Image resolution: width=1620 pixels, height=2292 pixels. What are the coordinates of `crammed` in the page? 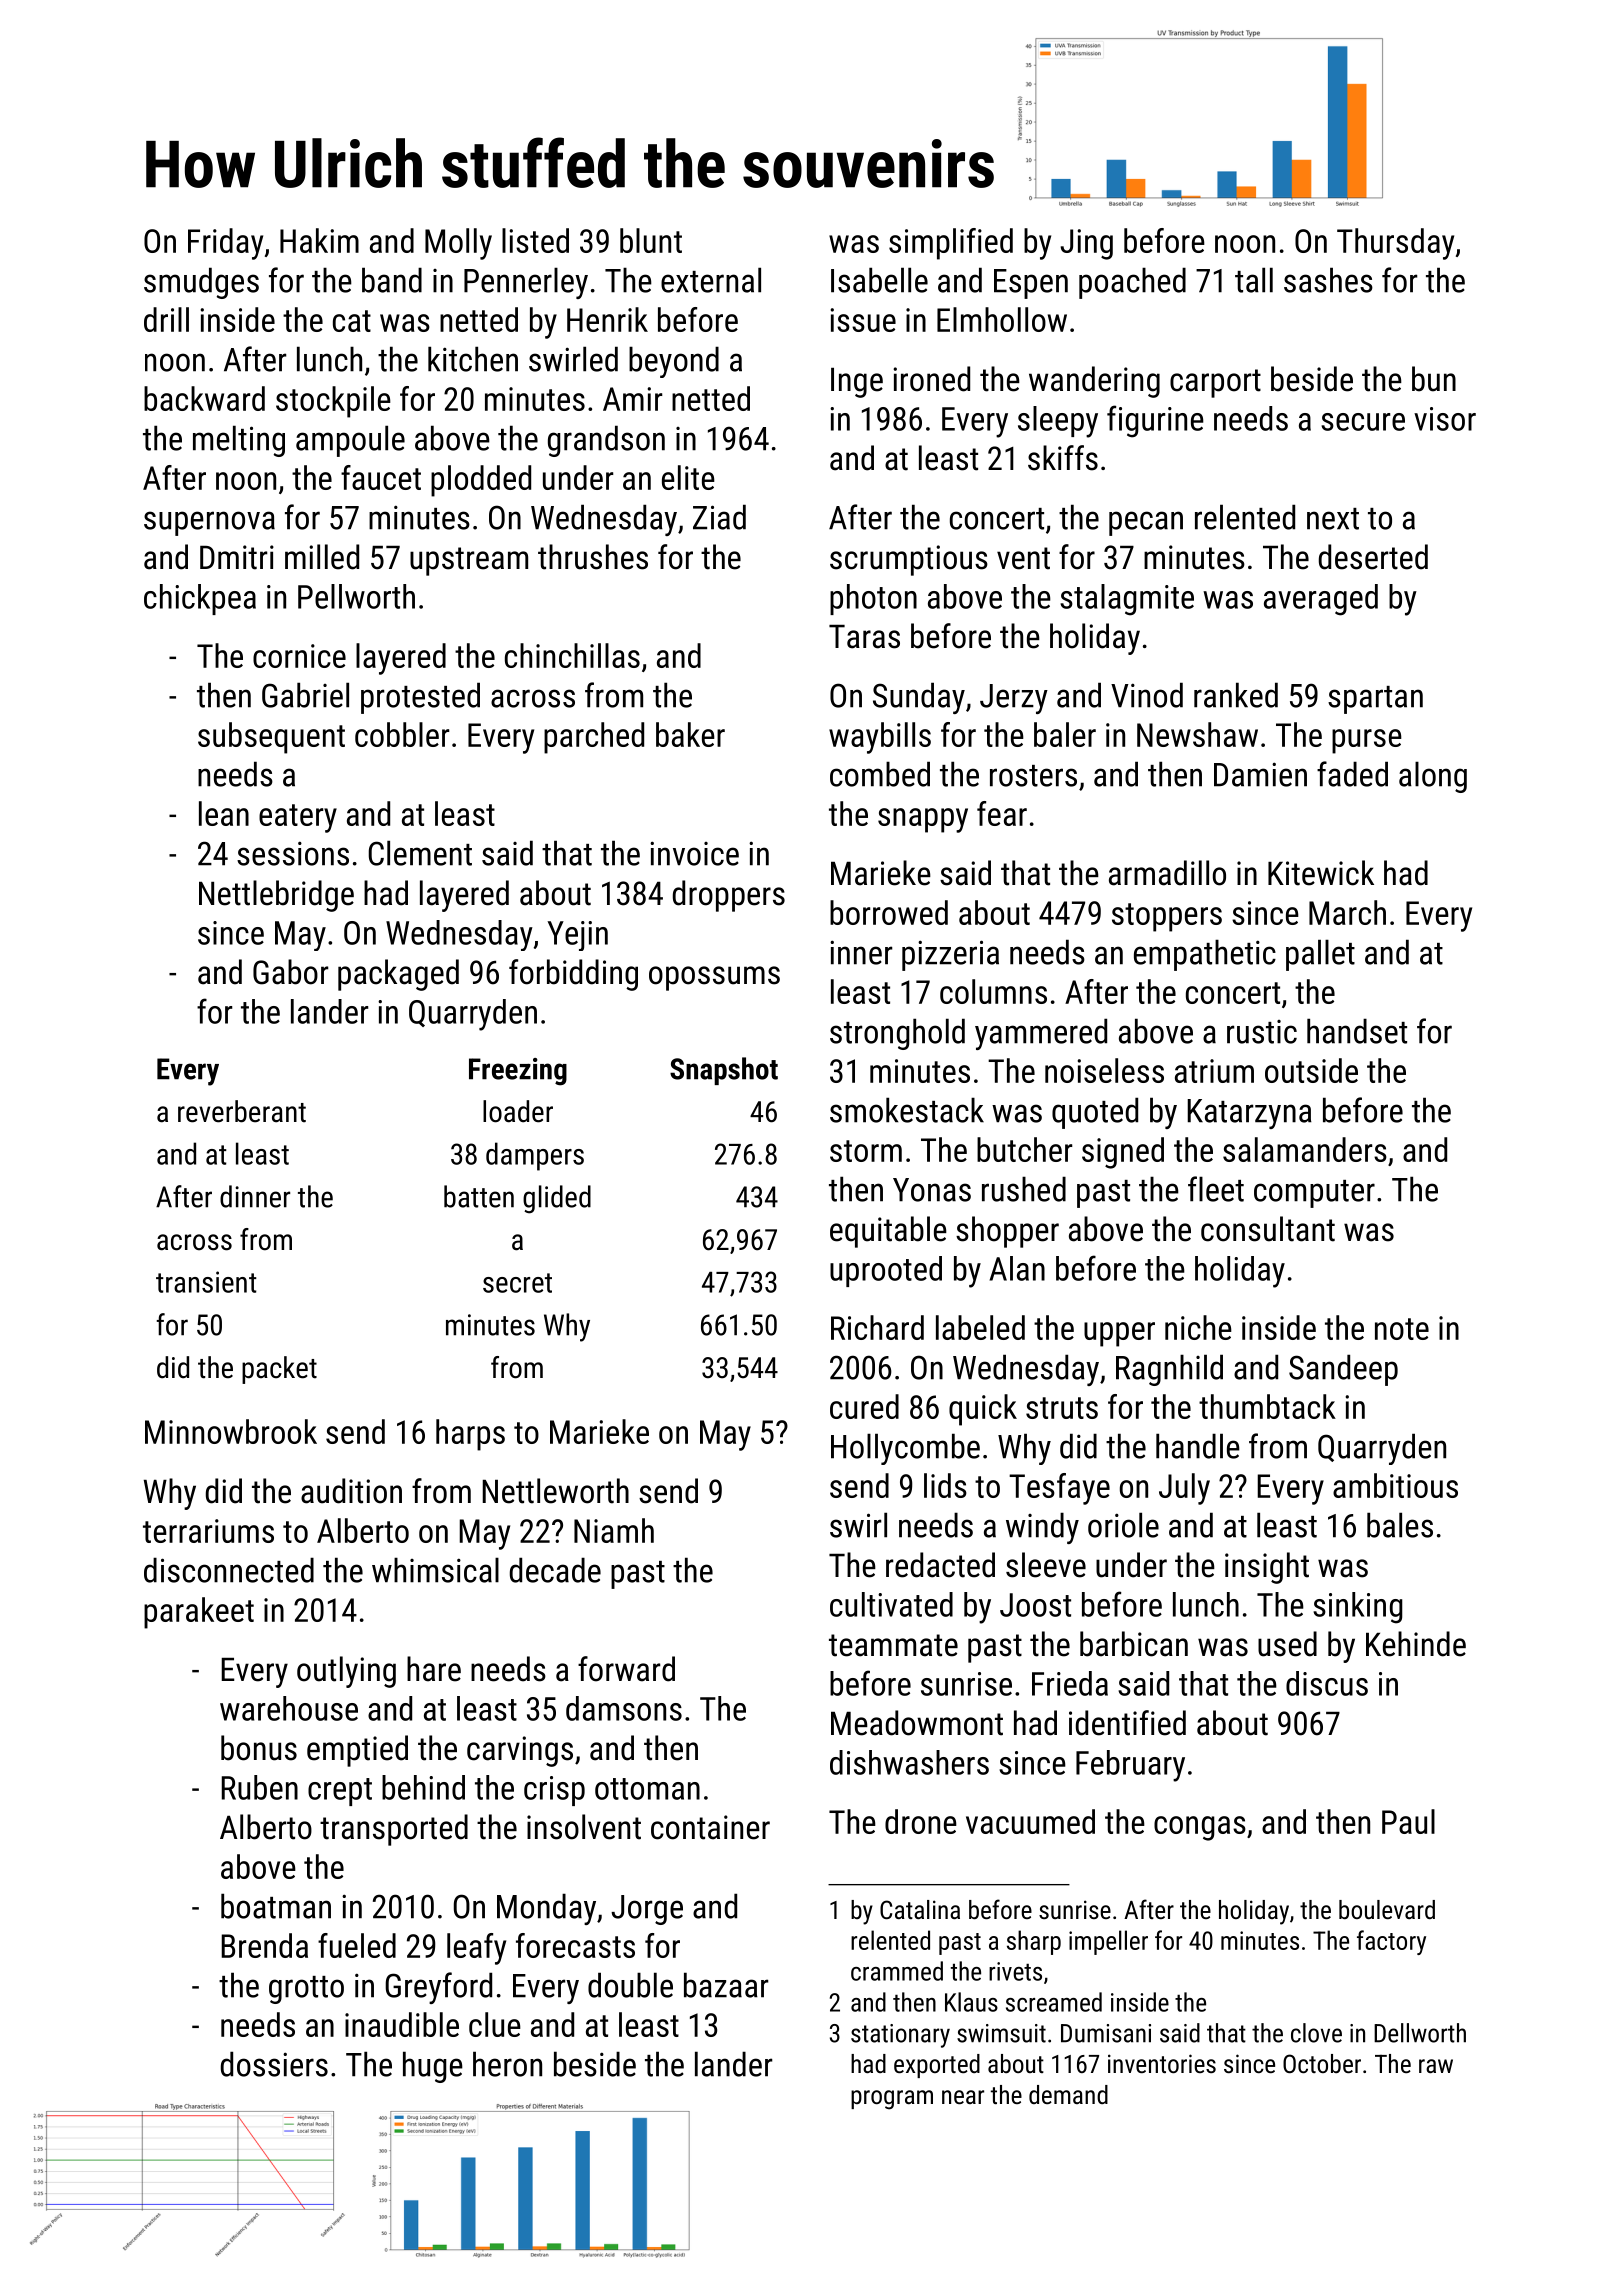 It's located at (897, 1971).
